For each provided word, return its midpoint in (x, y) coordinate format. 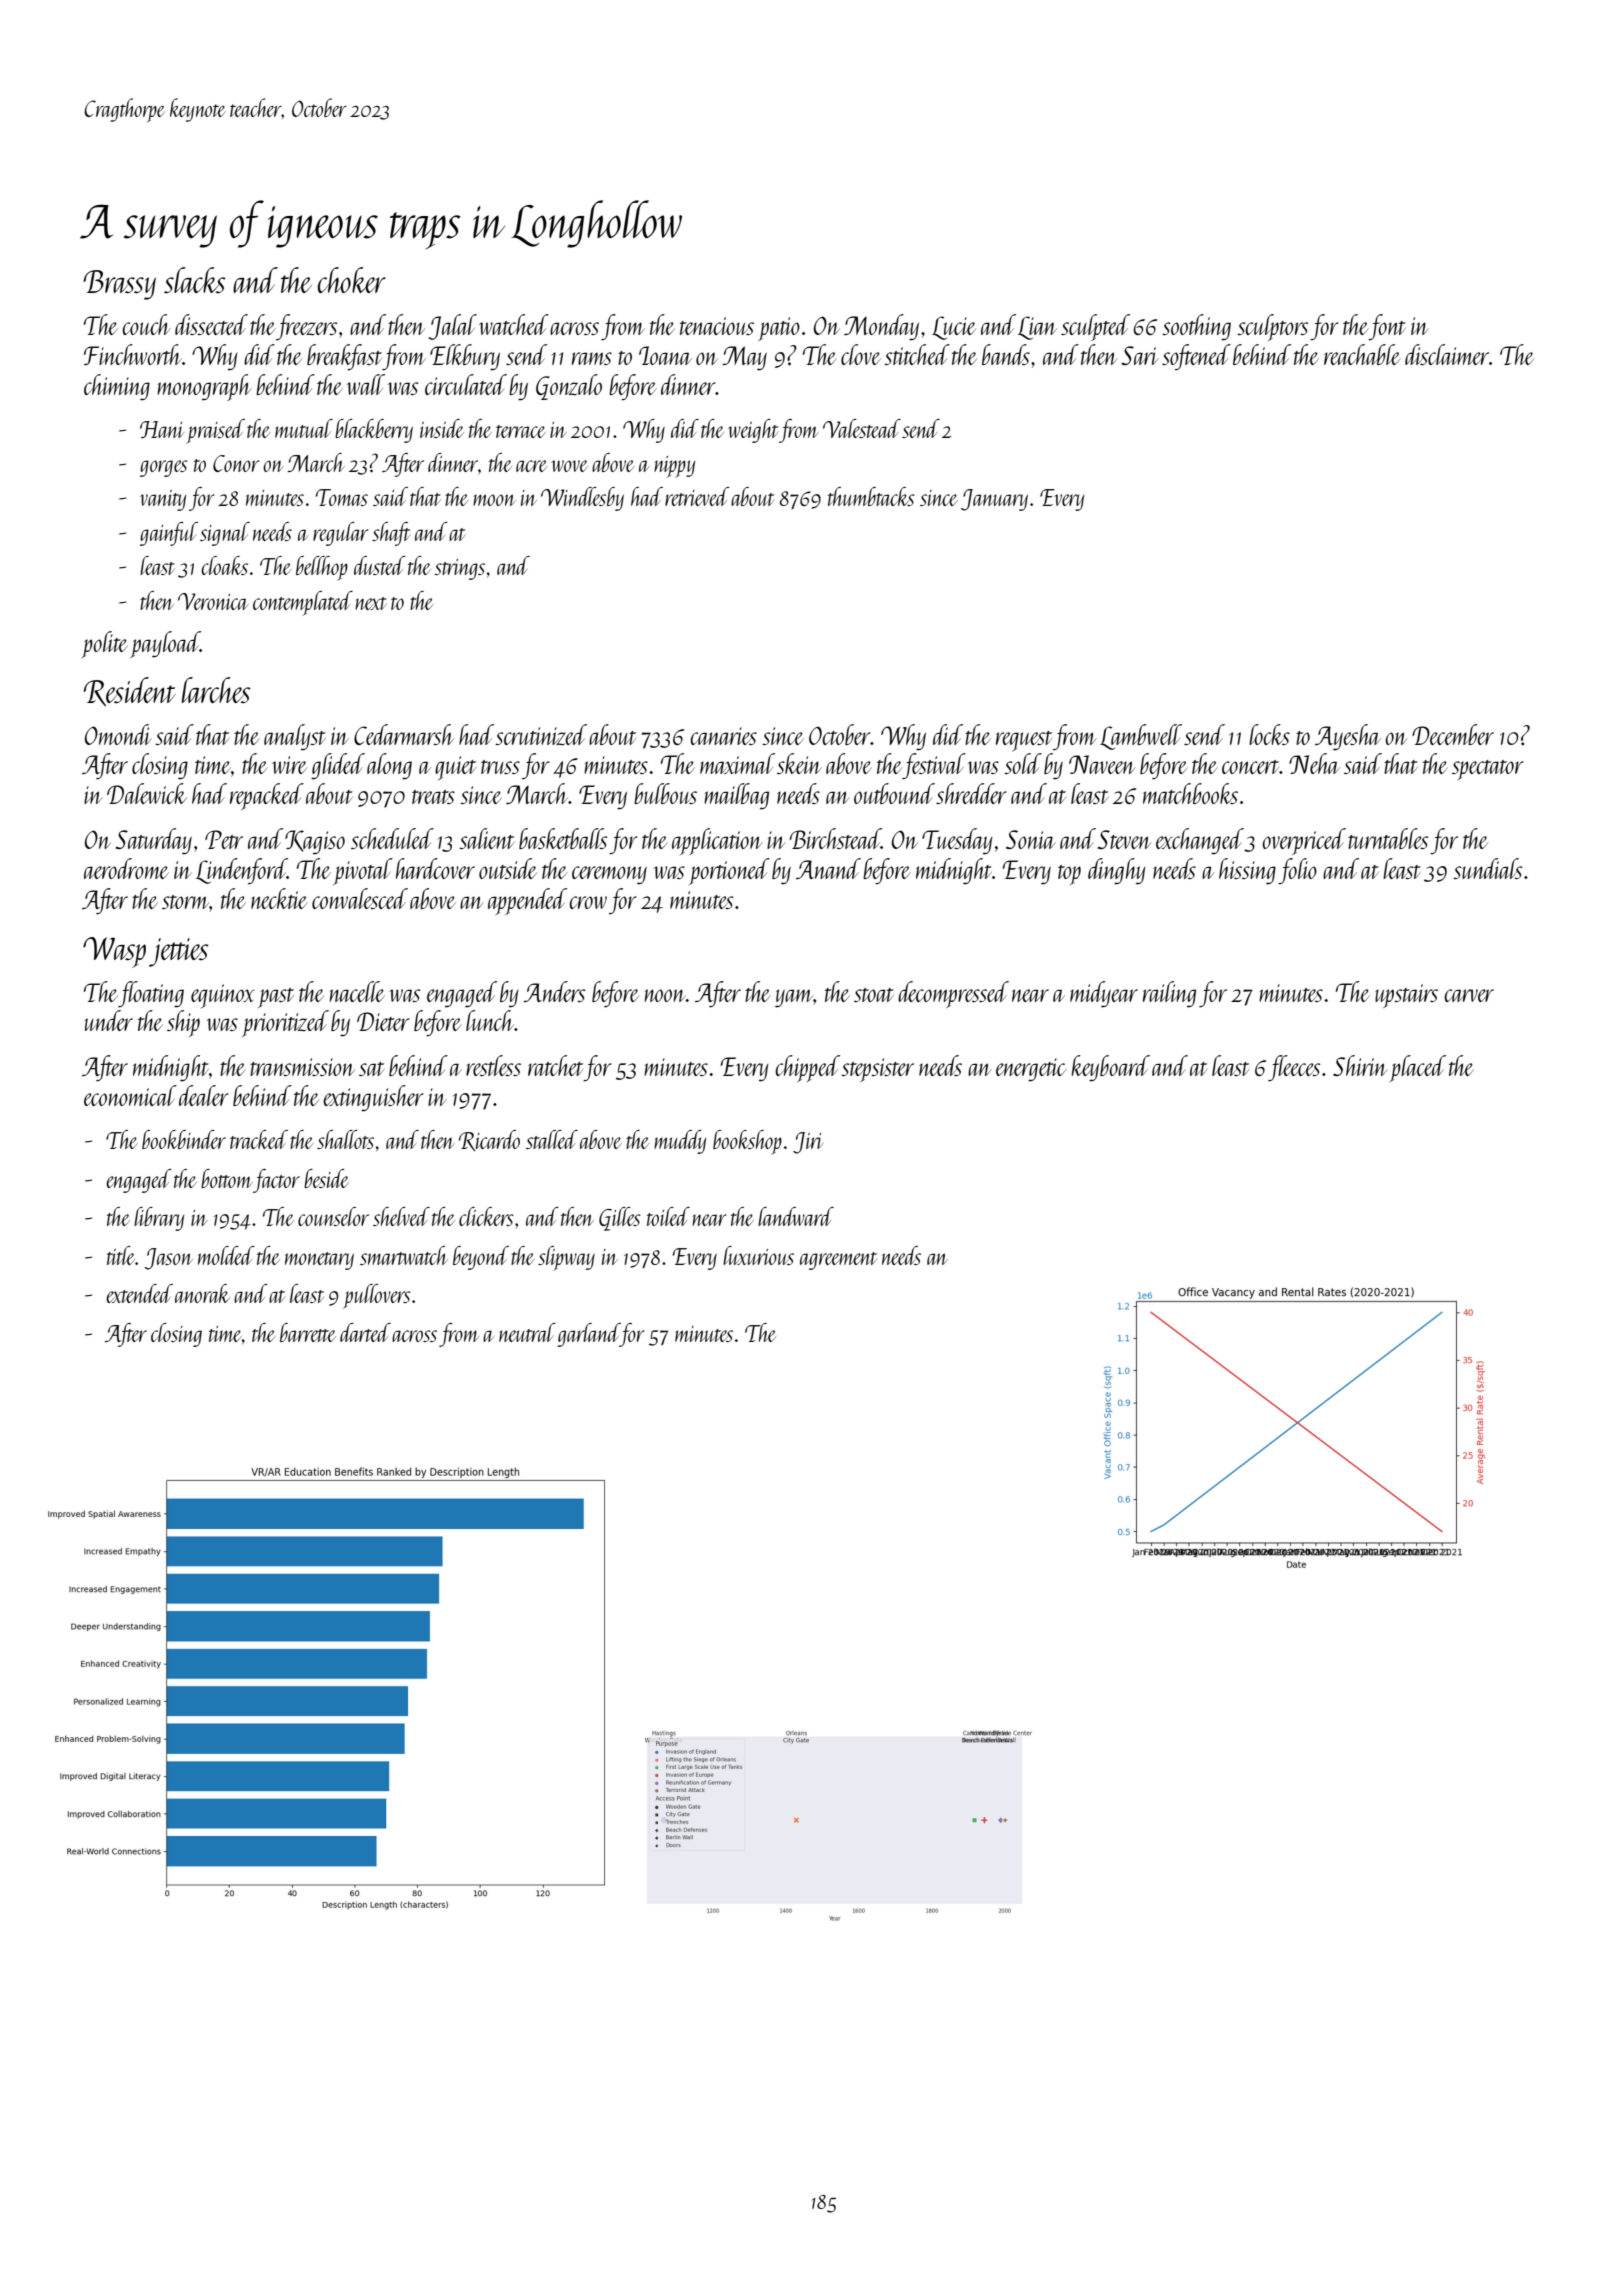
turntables (1388, 838)
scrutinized (541, 734)
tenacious (717, 326)
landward (796, 1216)
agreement (838, 1261)
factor (276, 1181)
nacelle (357, 991)
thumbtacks (871, 496)
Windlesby (582, 499)
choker (352, 280)
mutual (304, 428)
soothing (1196, 327)
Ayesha (1348, 737)
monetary (319, 1261)
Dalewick (147, 793)
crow (588, 902)
